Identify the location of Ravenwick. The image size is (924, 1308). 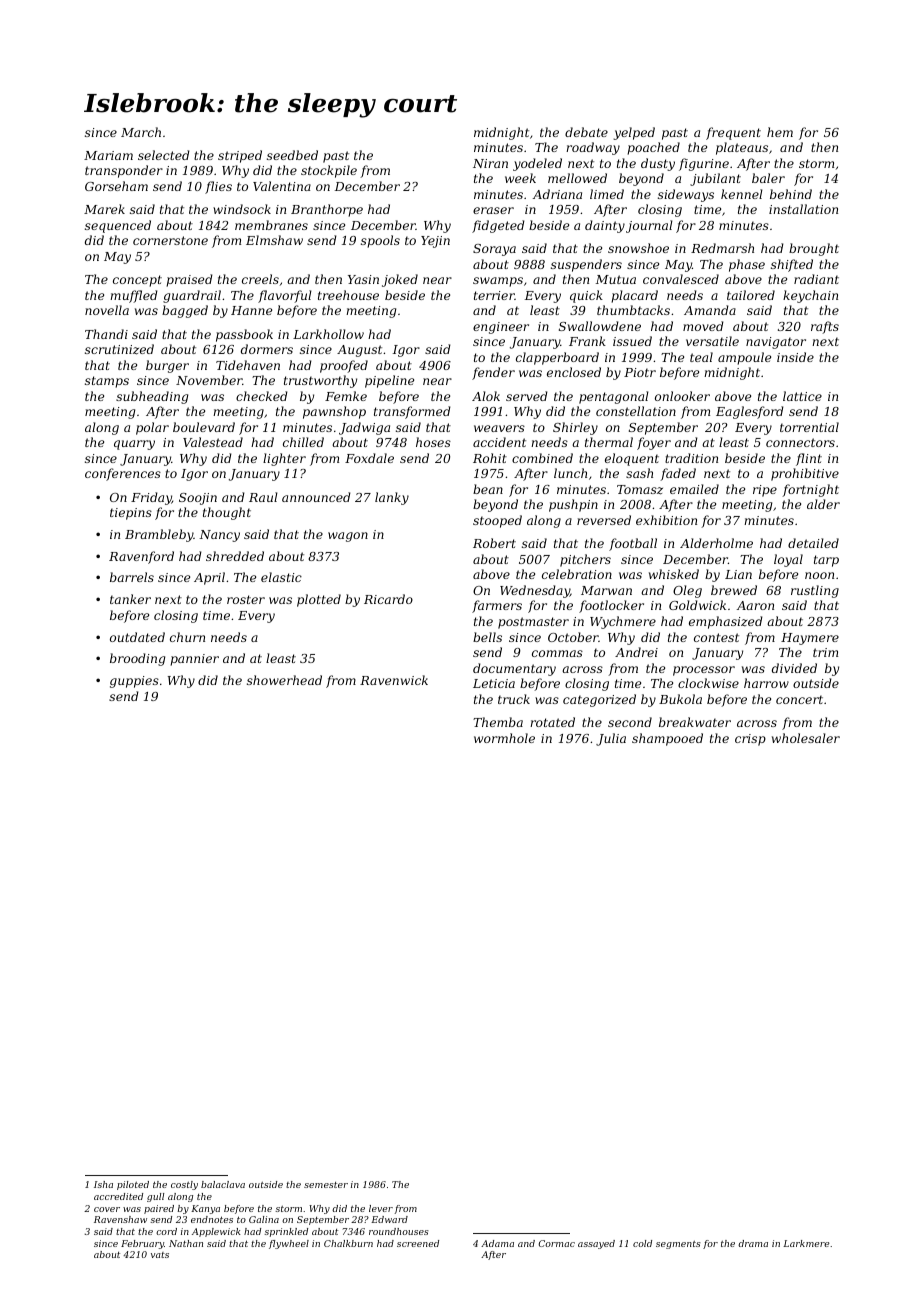
(394, 680).
